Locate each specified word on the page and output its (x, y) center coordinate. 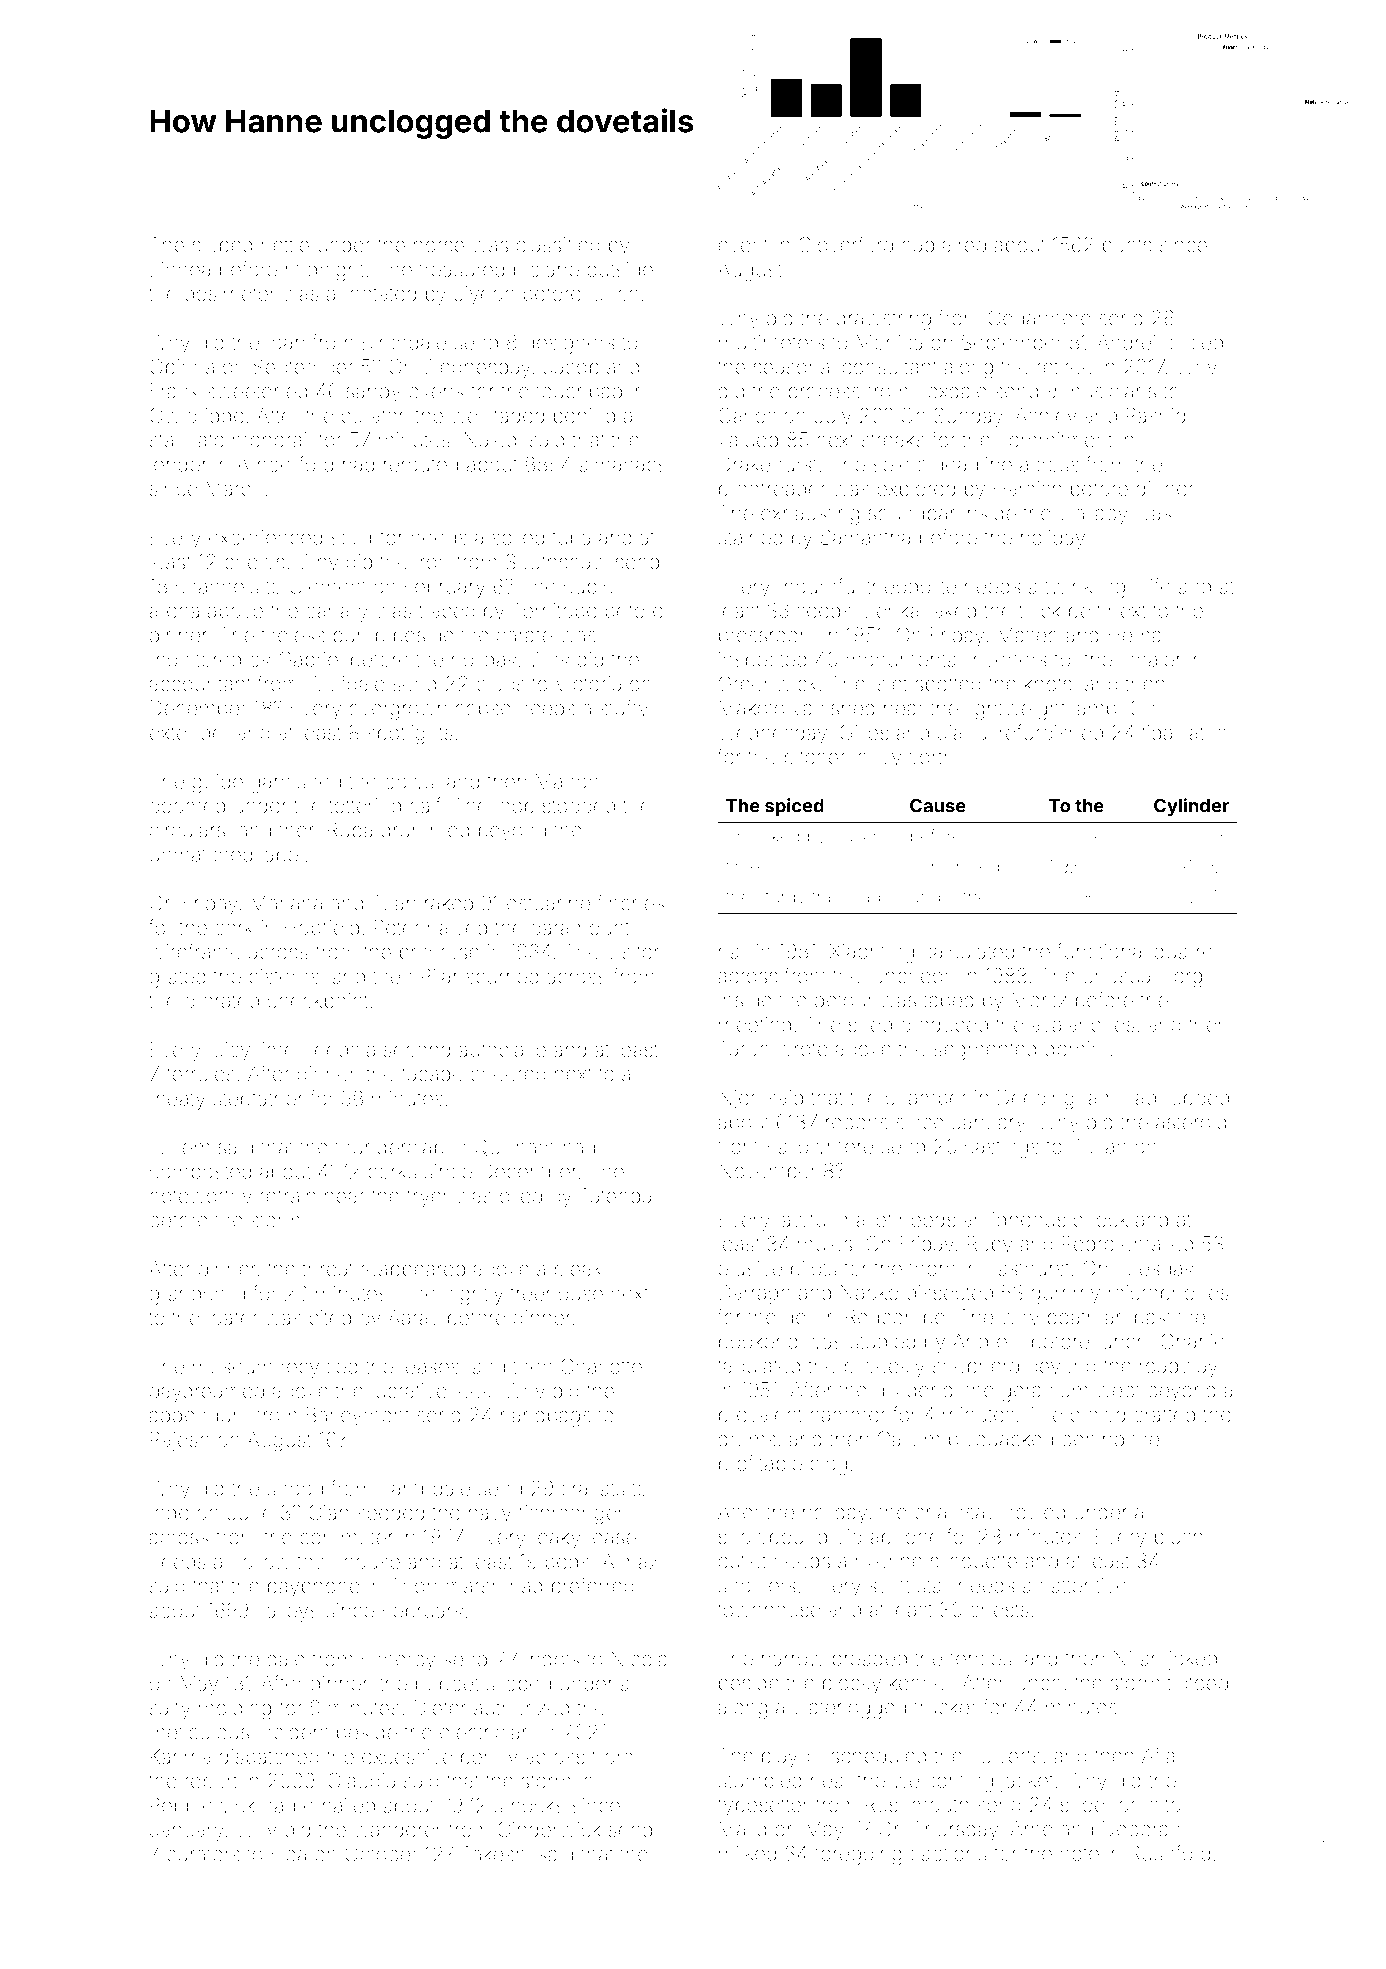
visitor (633, 952)
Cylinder (1191, 807)
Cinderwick (549, 1829)
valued (748, 440)
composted (200, 1171)
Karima (180, 1756)
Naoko (869, 1292)
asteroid (1191, 1122)
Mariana (286, 903)
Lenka (892, 610)
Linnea (180, 269)
